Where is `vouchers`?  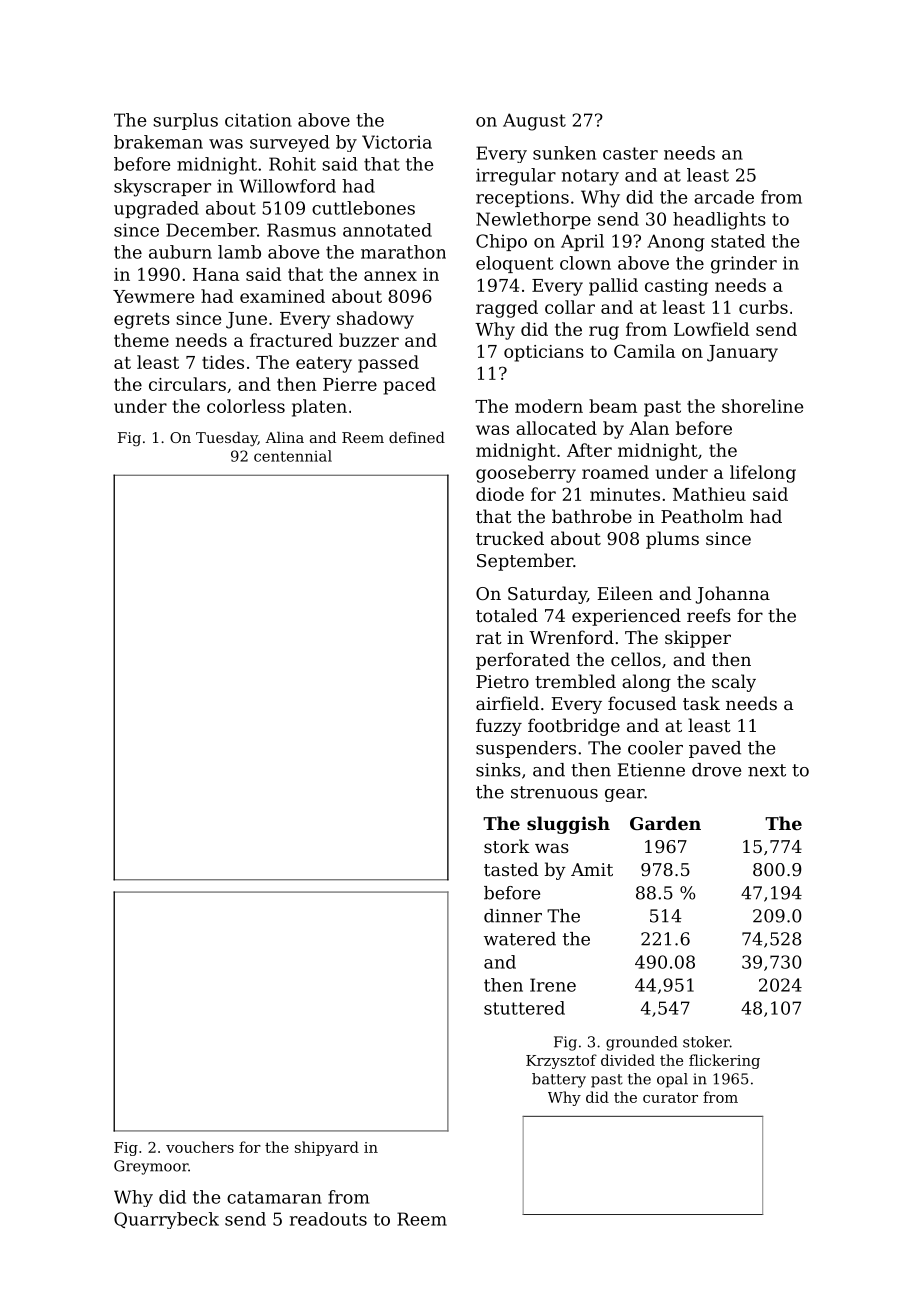 vouchers is located at coordinates (200, 1147).
